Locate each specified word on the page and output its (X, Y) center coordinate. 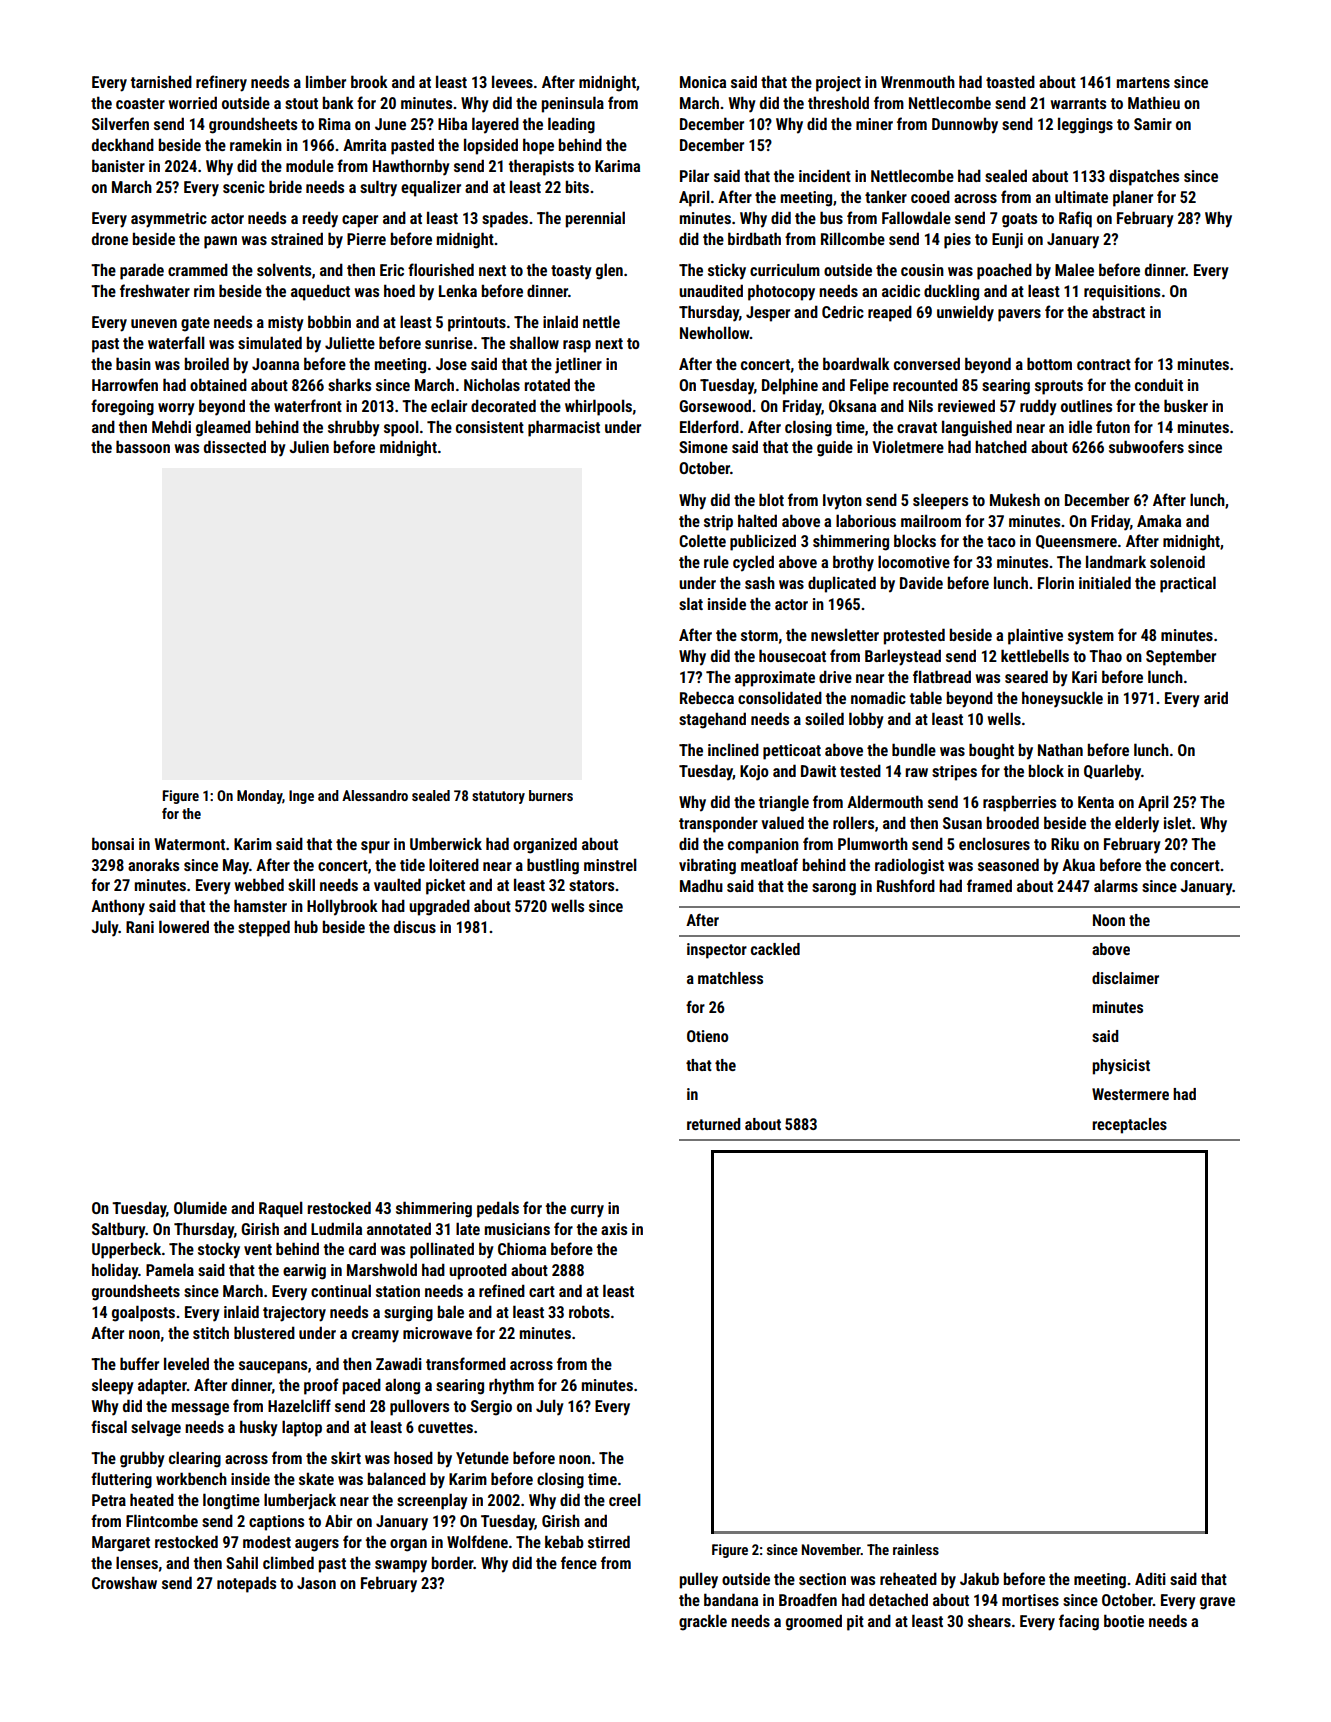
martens (1143, 82)
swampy (401, 1566)
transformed (466, 1363)
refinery (221, 83)
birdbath (754, 238)
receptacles (1129, 1126)
